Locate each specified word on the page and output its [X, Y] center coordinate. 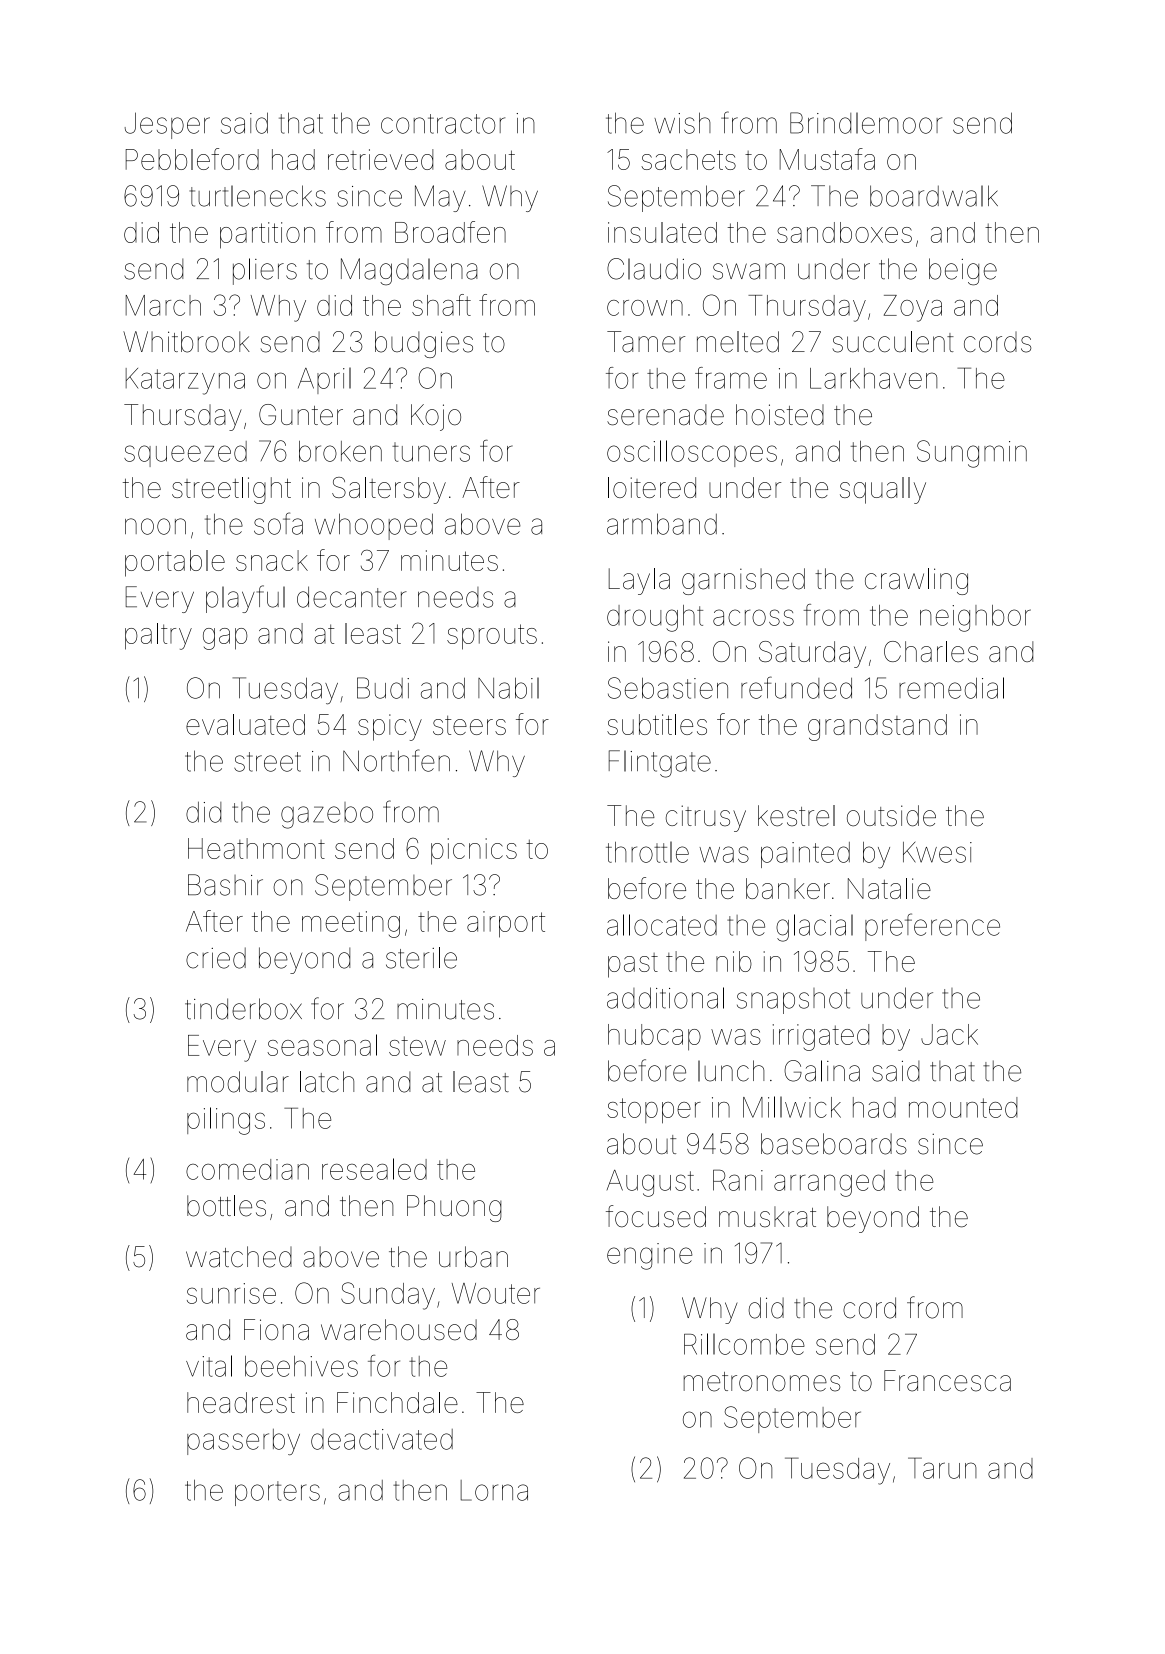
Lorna [494, 1490]
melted [738, 342]
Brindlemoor [866, 123]
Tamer [646, 342]
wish [682, 123]
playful [245, 599]
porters [277, 1493]
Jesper [167, 125]
